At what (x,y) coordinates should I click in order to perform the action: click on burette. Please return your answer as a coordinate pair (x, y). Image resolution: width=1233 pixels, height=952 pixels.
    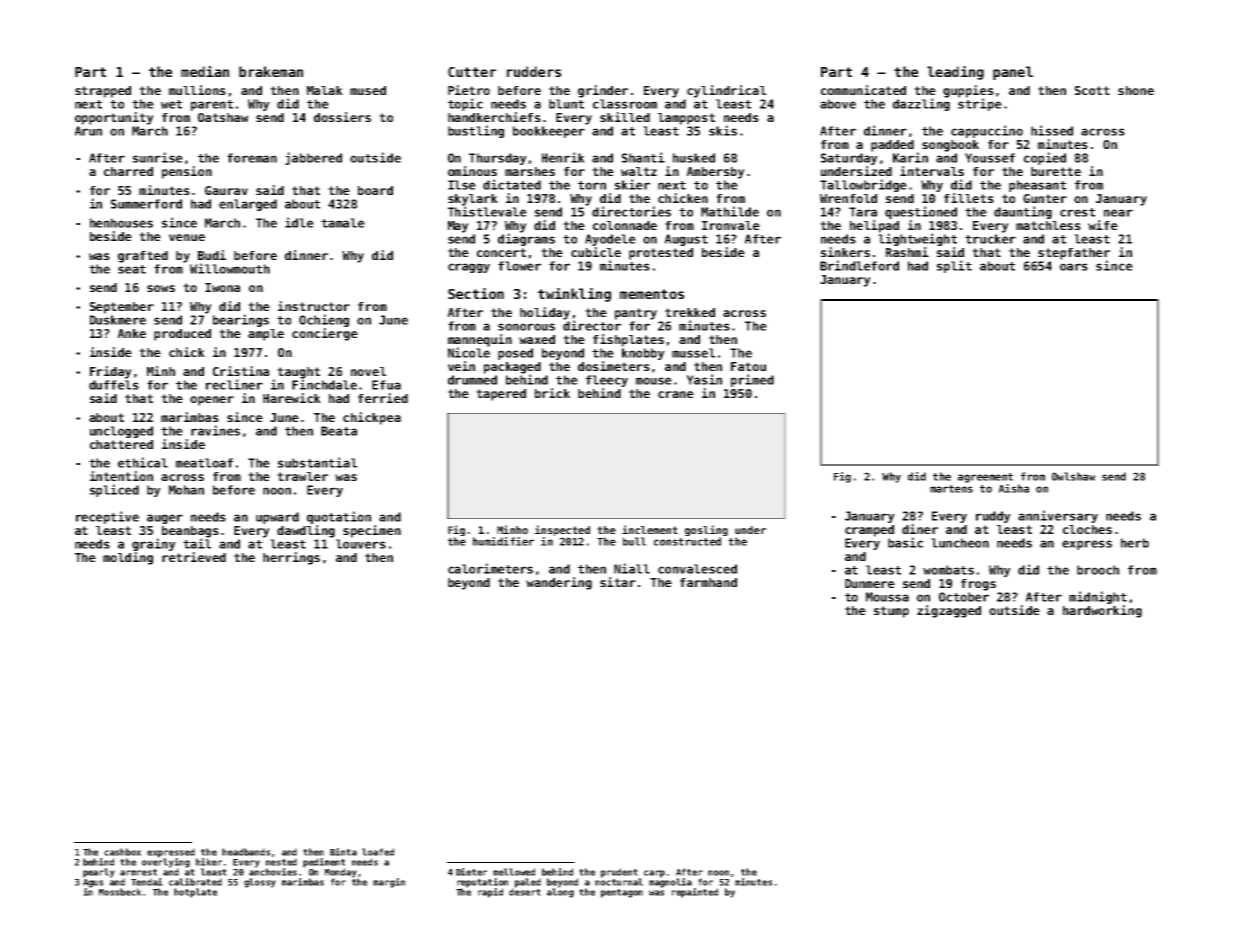
    Looking at the image, I should click on (1056, 171).
